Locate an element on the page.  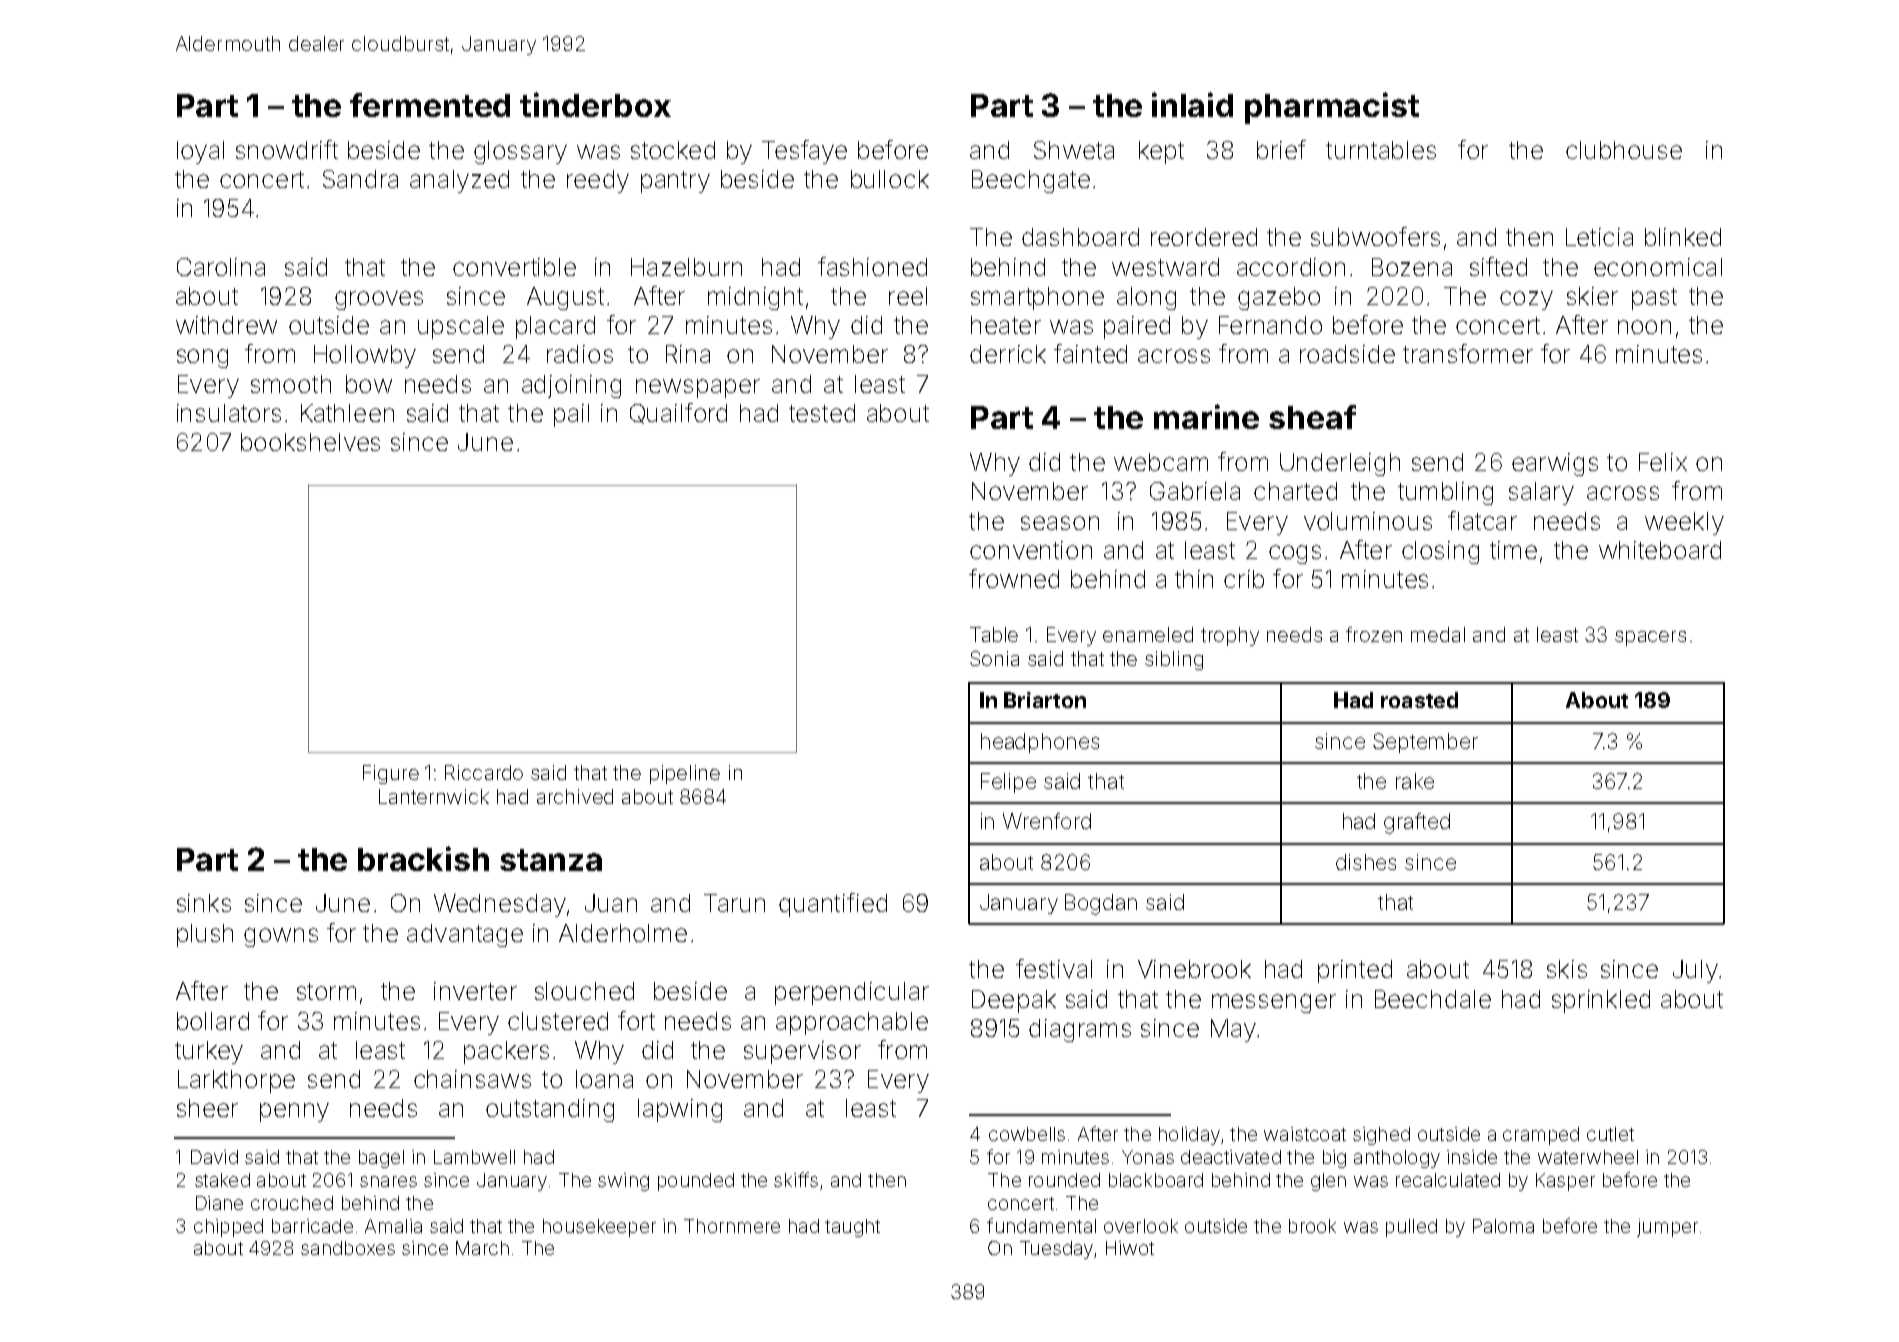
grafted is located at coordinates (1417, 823).
